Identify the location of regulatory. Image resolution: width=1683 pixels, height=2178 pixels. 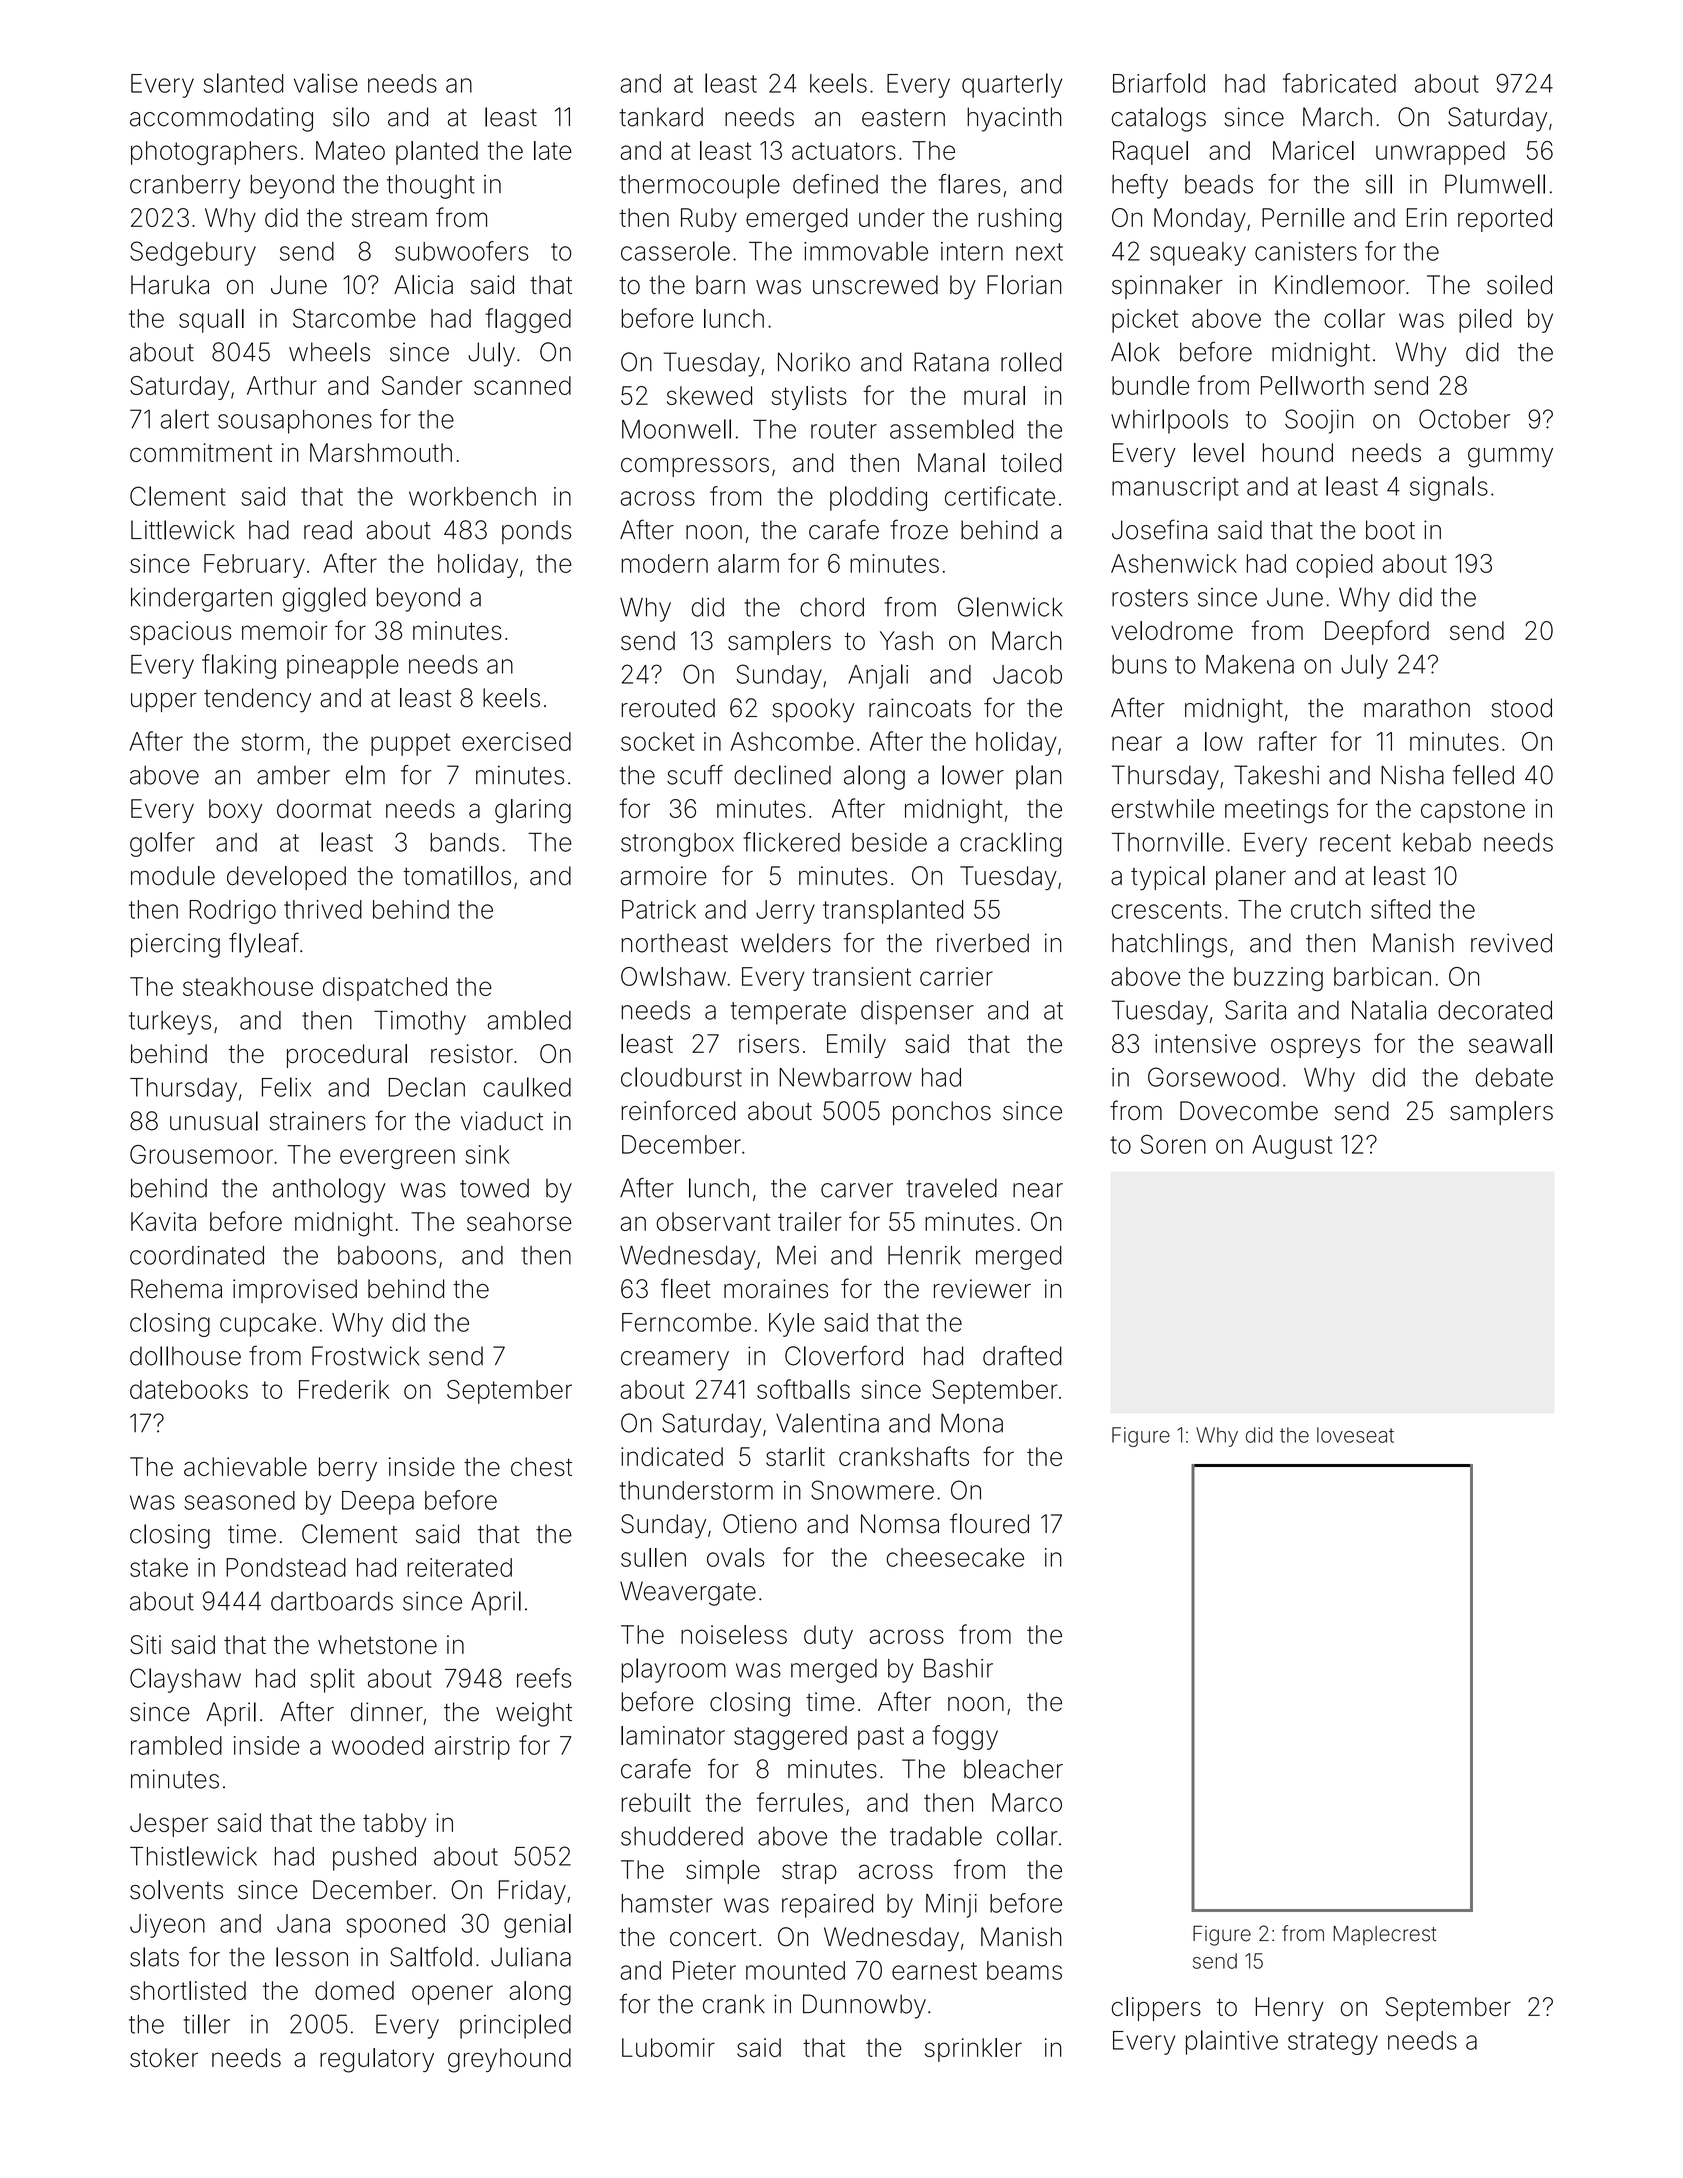
(377, 2060).
